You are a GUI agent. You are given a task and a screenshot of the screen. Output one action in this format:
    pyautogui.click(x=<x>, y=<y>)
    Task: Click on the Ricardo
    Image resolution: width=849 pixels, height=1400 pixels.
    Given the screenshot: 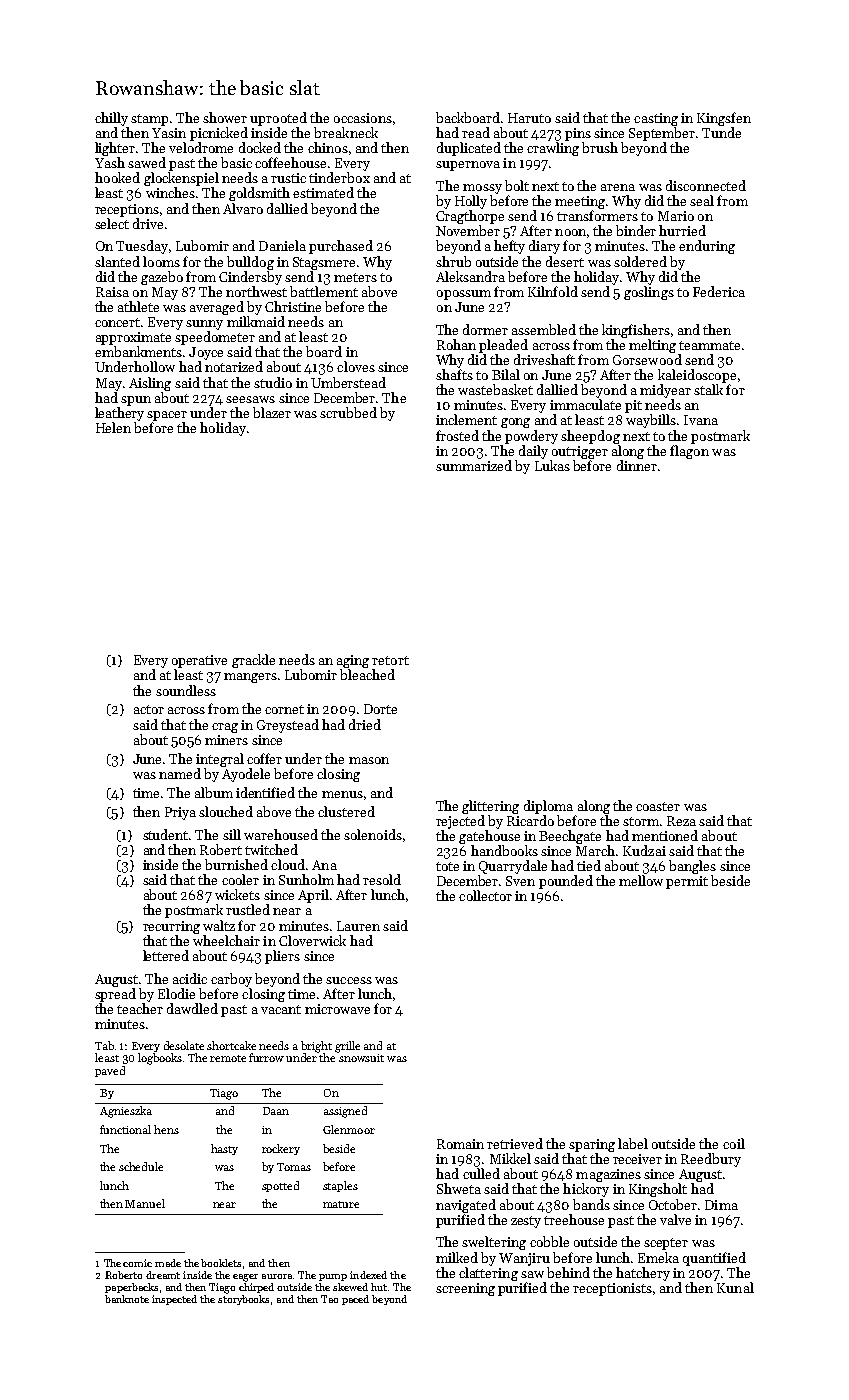 What is the action you would take?
    pyautogui.click(x=530, y=820)
